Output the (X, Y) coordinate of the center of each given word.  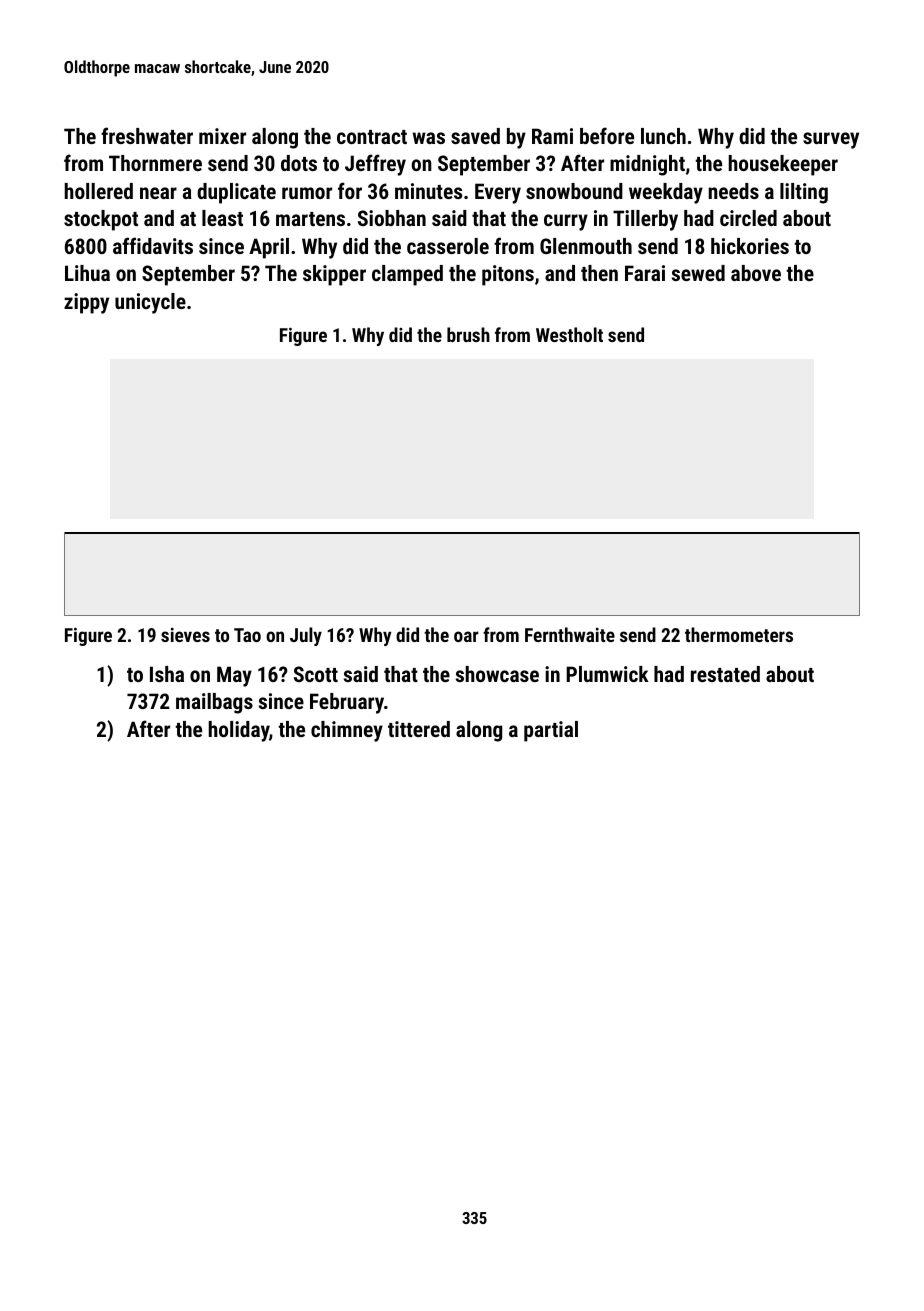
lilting (804, 193)
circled (748, 218)
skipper (334, 275)
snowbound (574, 191)
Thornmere (155, 163)
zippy (86, 303)
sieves (185, 635)
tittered (419, 729)
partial (551, 731)
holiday (239, 731)
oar (466, 636)
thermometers (739, 634)
